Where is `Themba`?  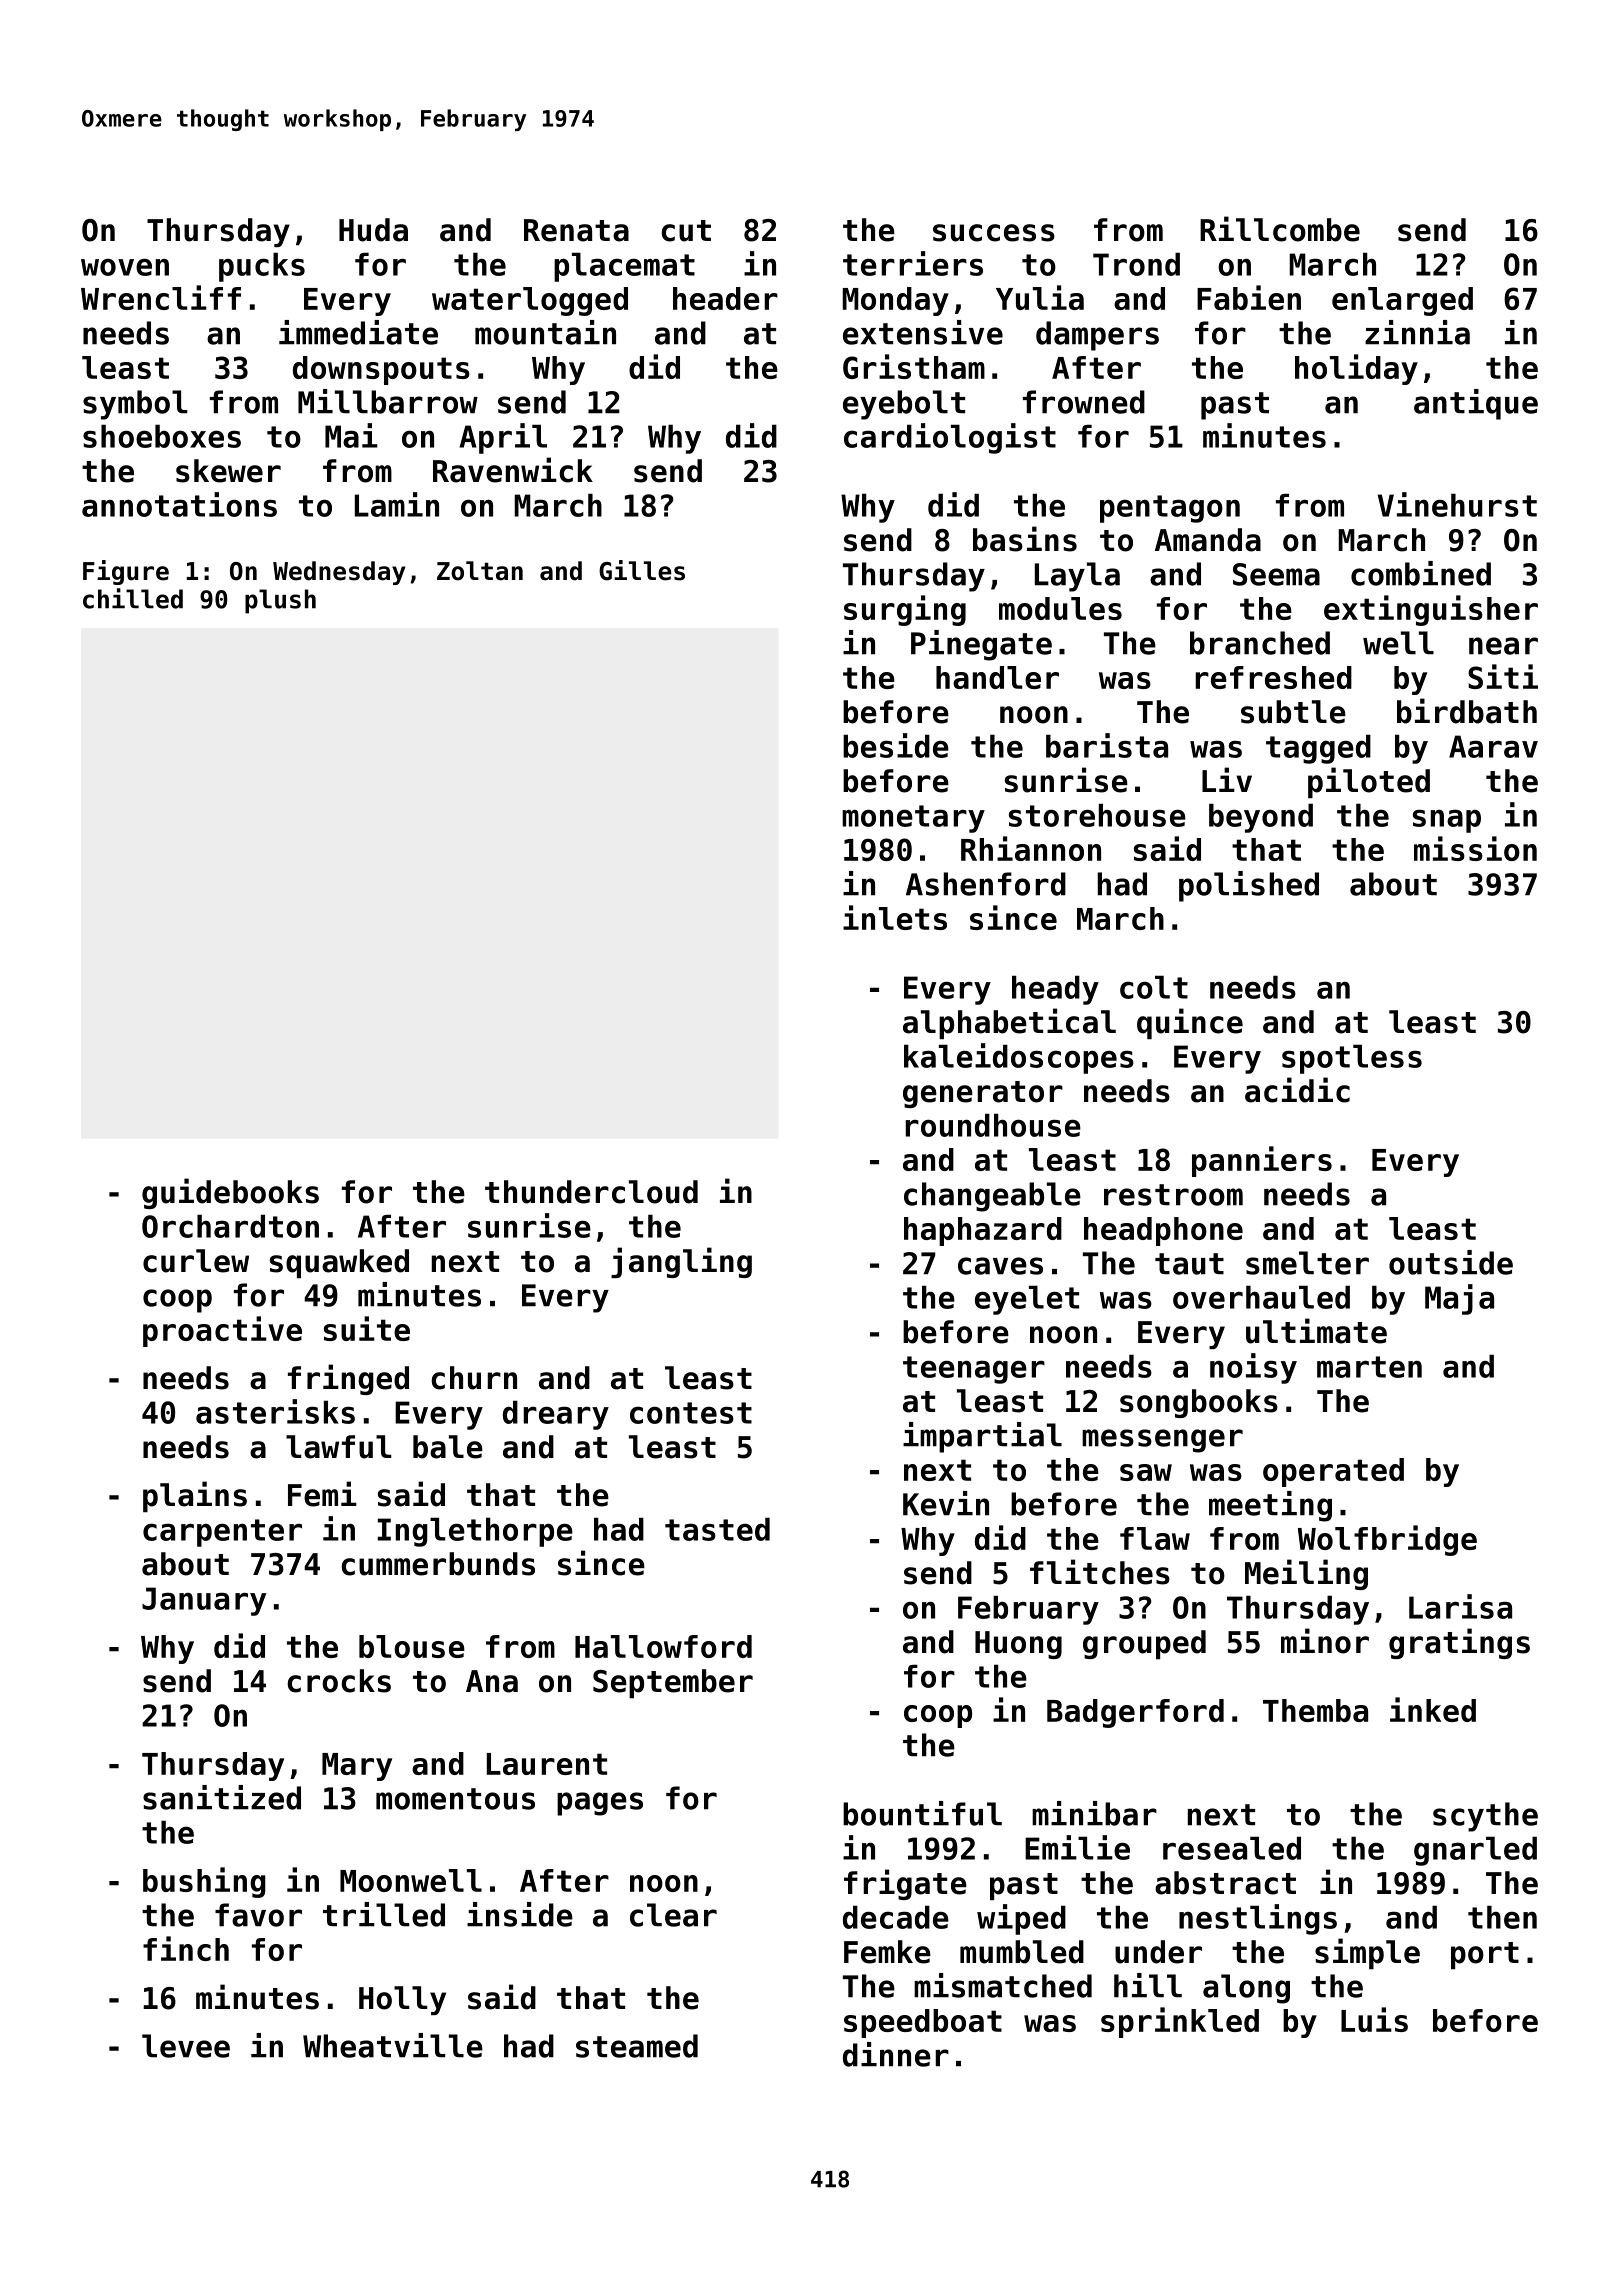
Themba is located at coordinates (1315, 1710).
